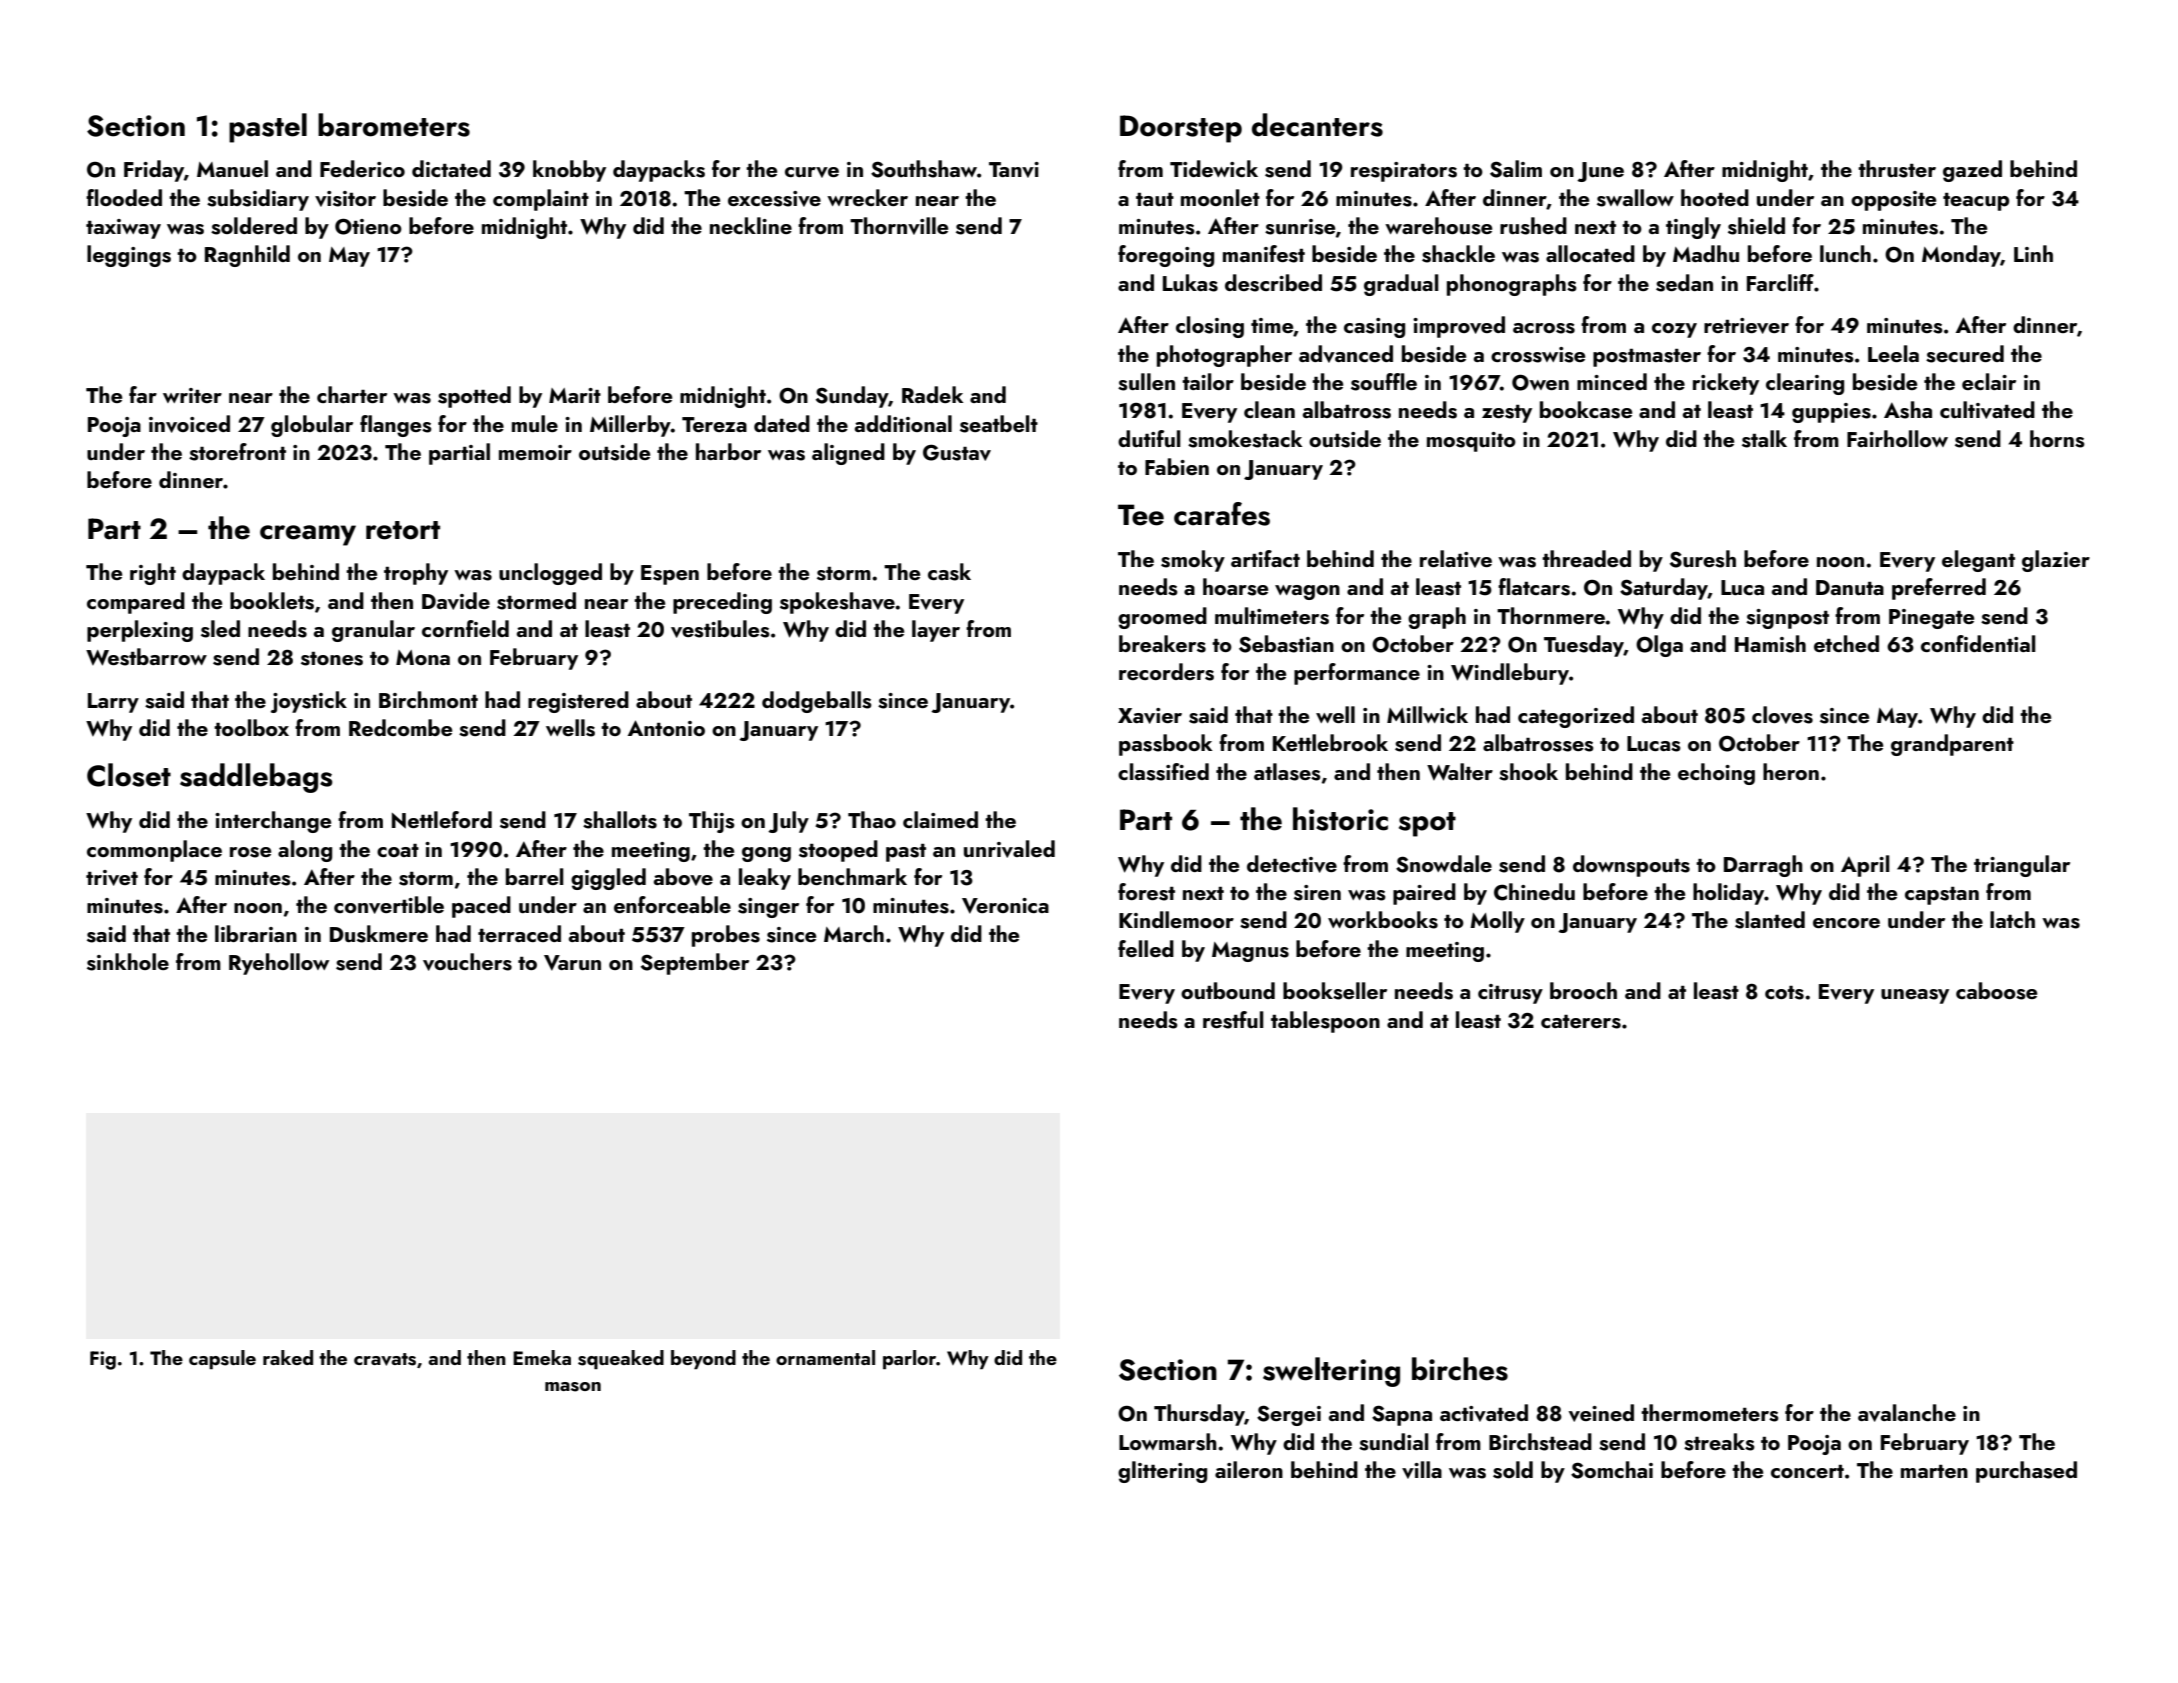  I want to click on Chinedu, so click(1534, 892).
